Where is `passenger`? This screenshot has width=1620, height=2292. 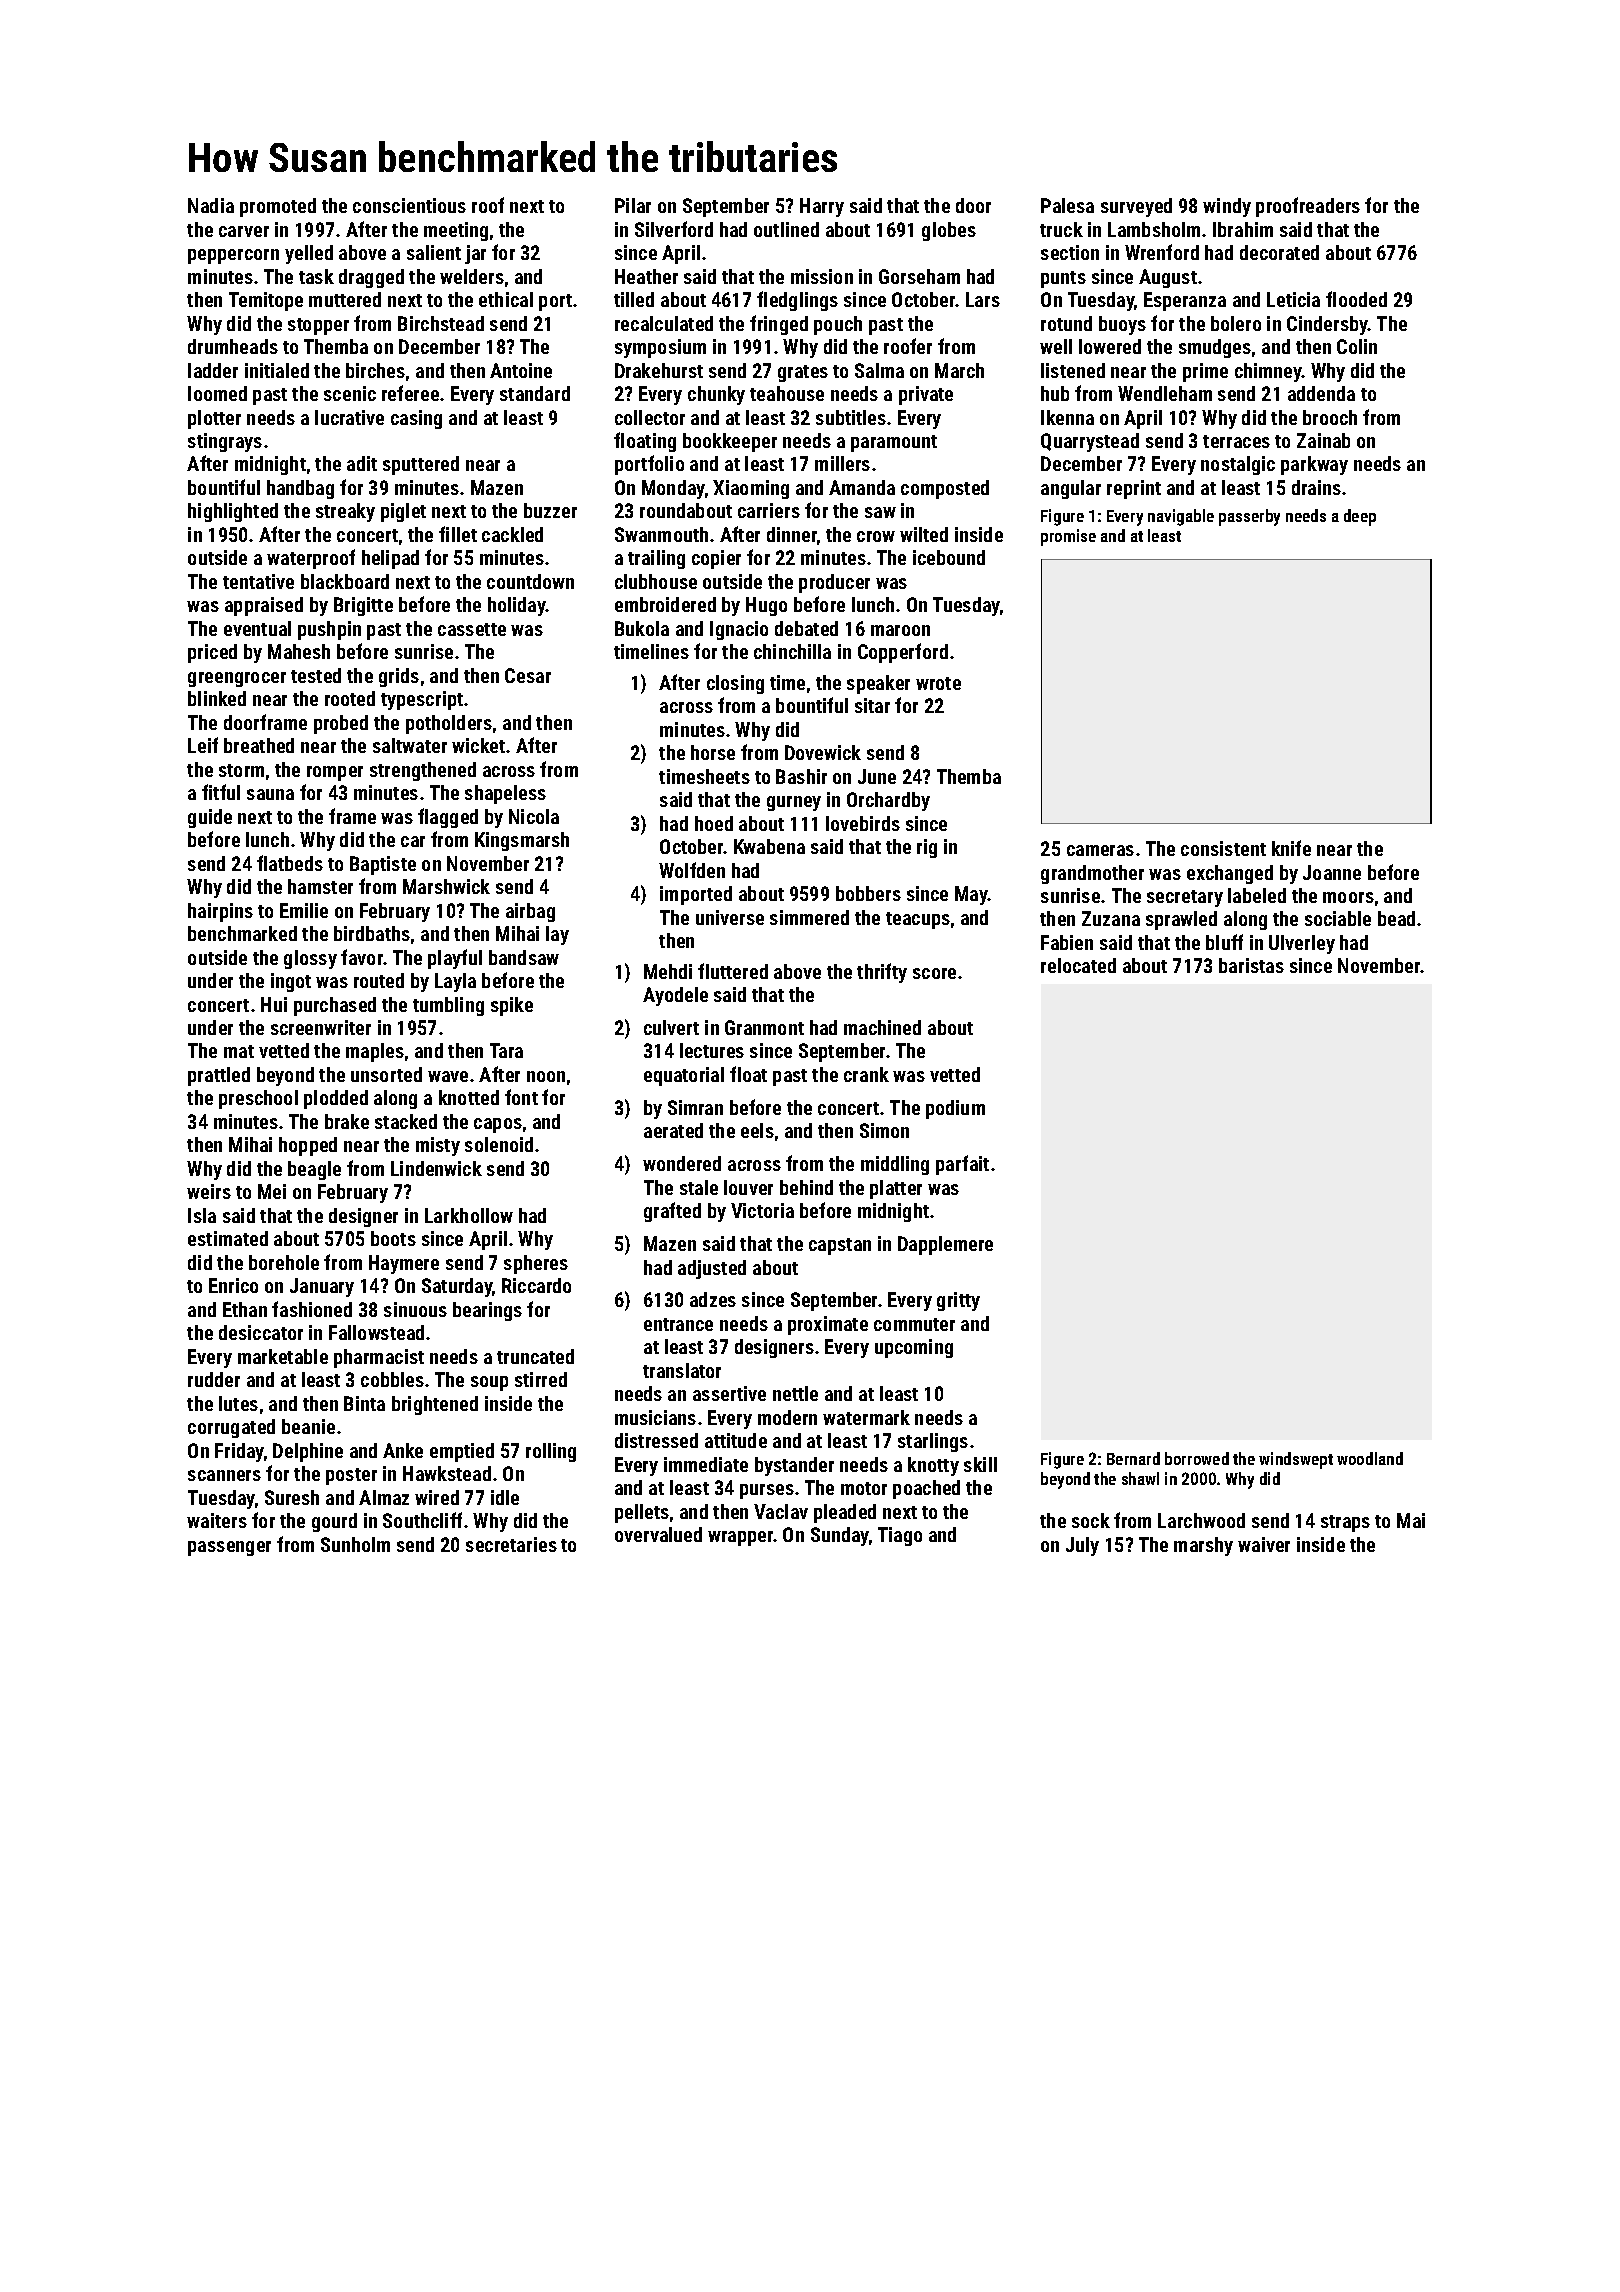 passenger is located at coordinates (229, 1548).
